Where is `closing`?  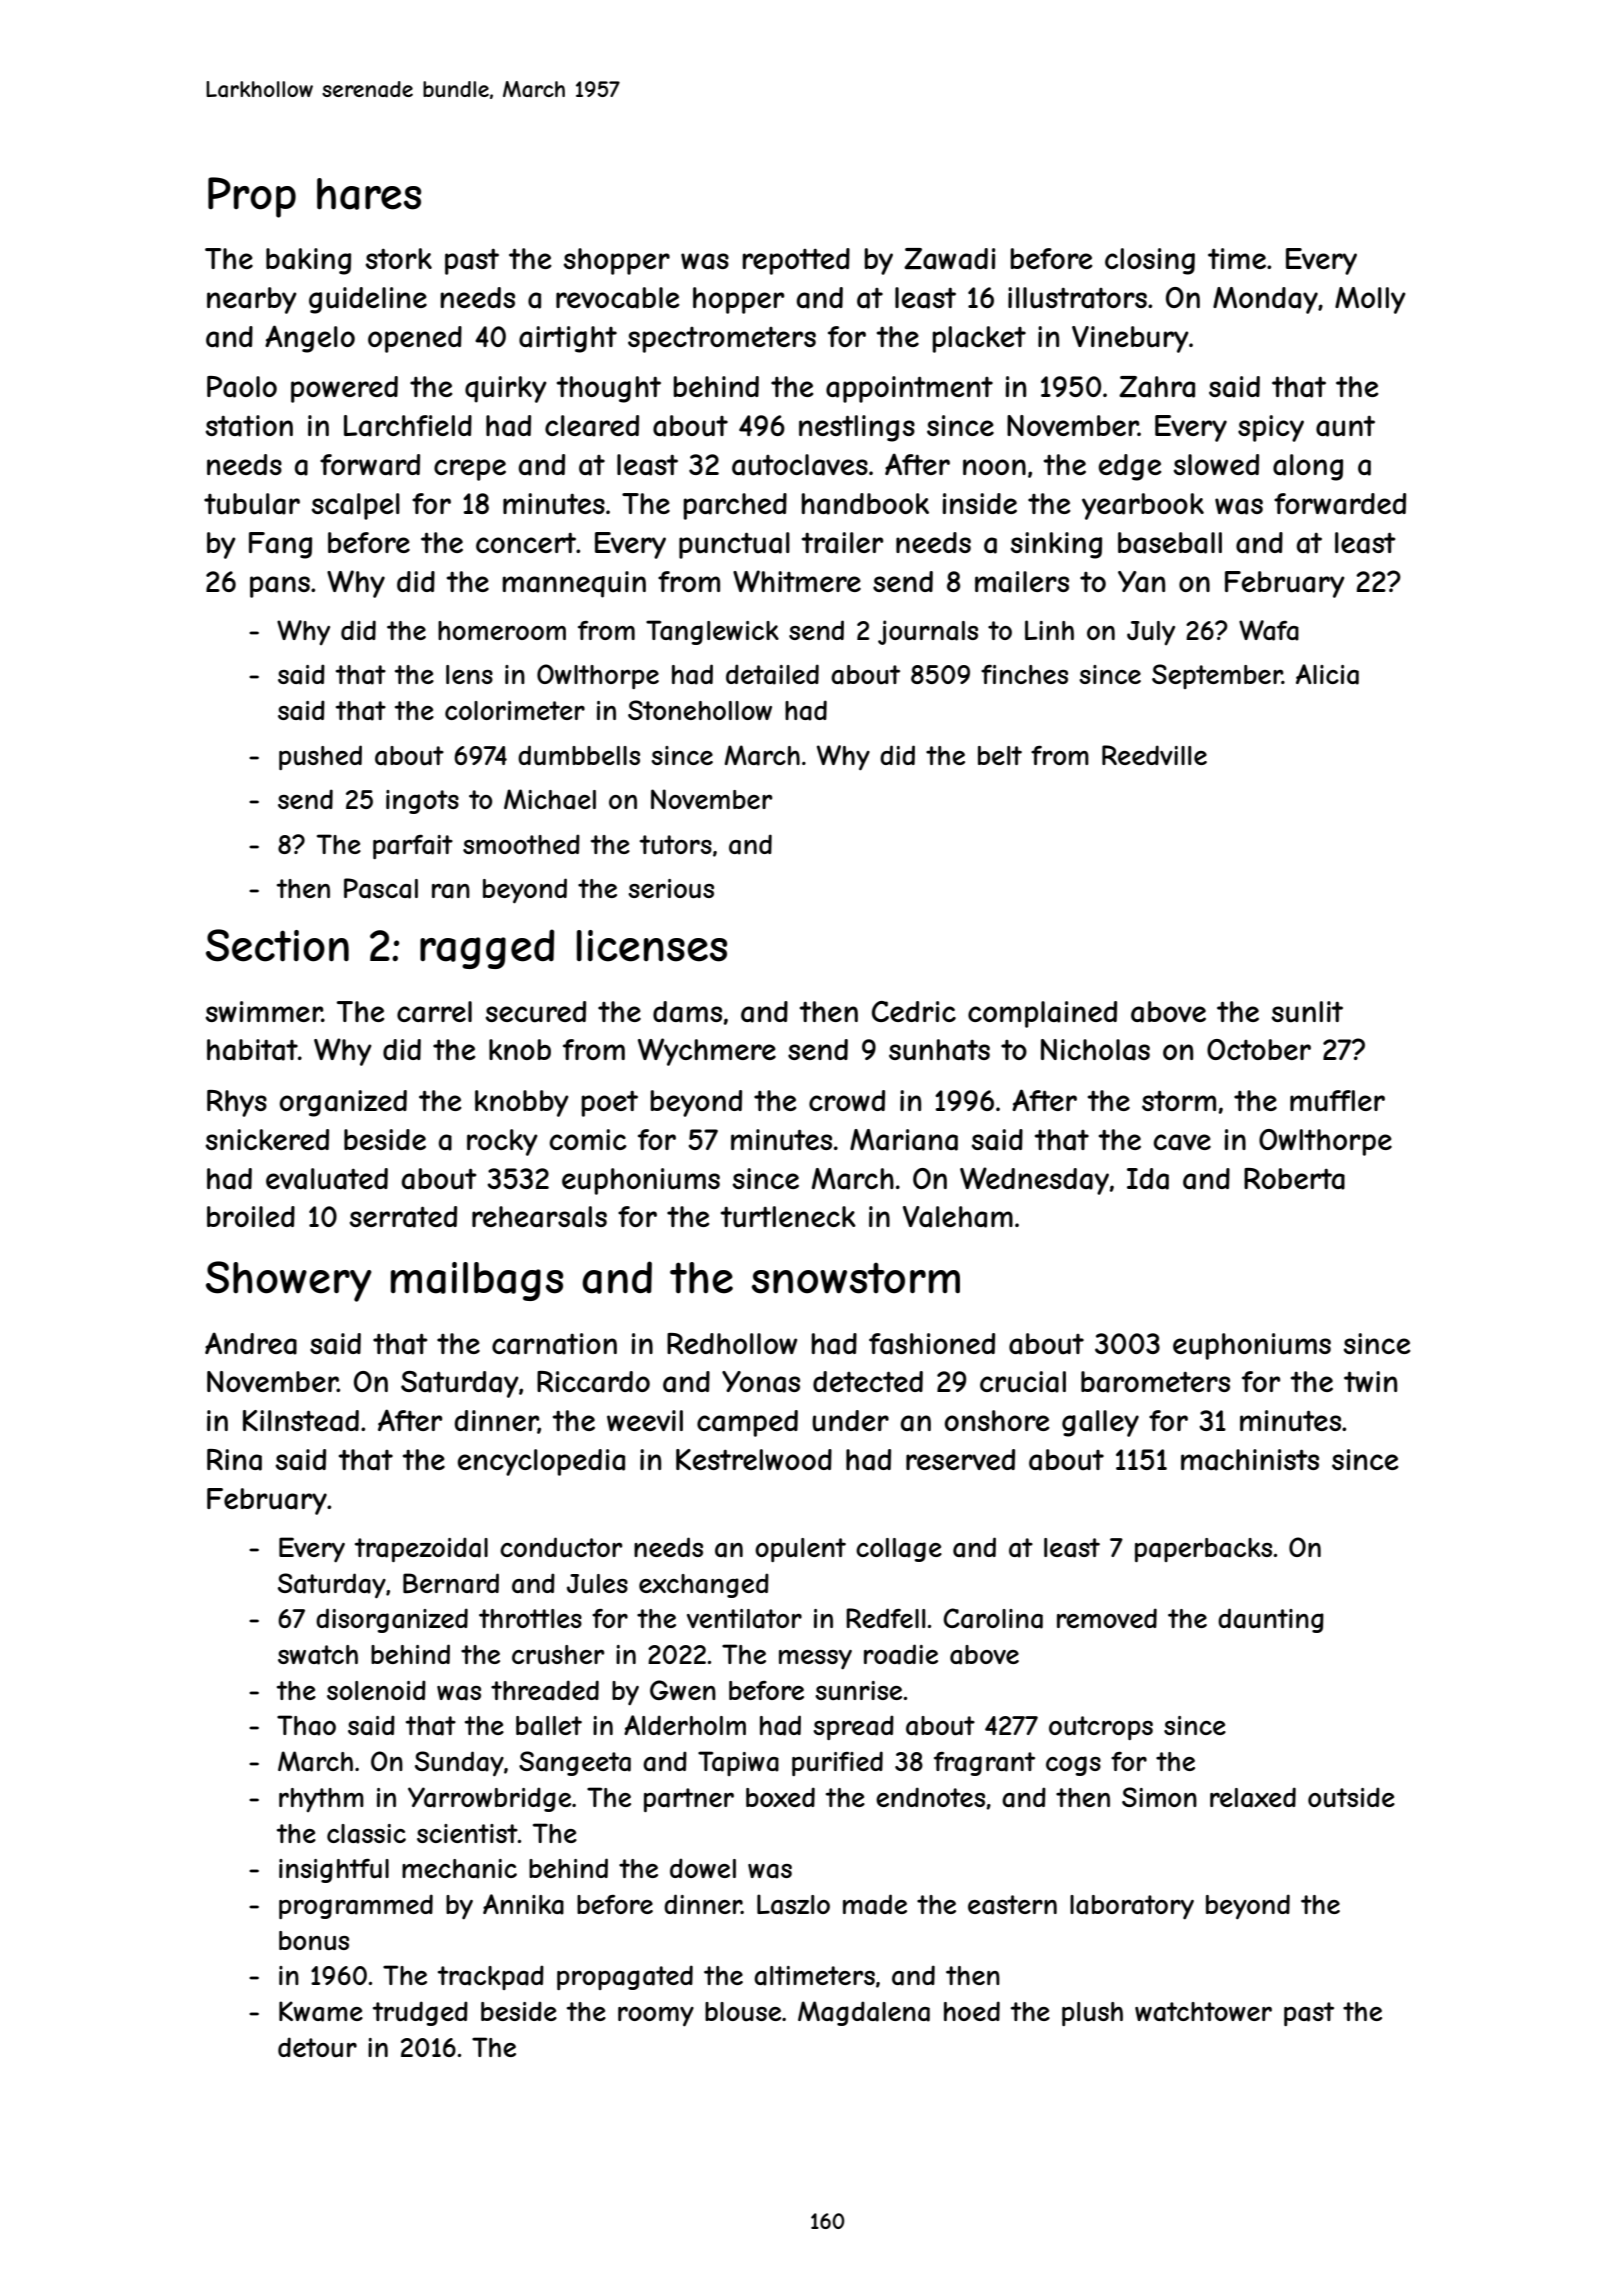 closing is located at coordinates (1150, 261).
